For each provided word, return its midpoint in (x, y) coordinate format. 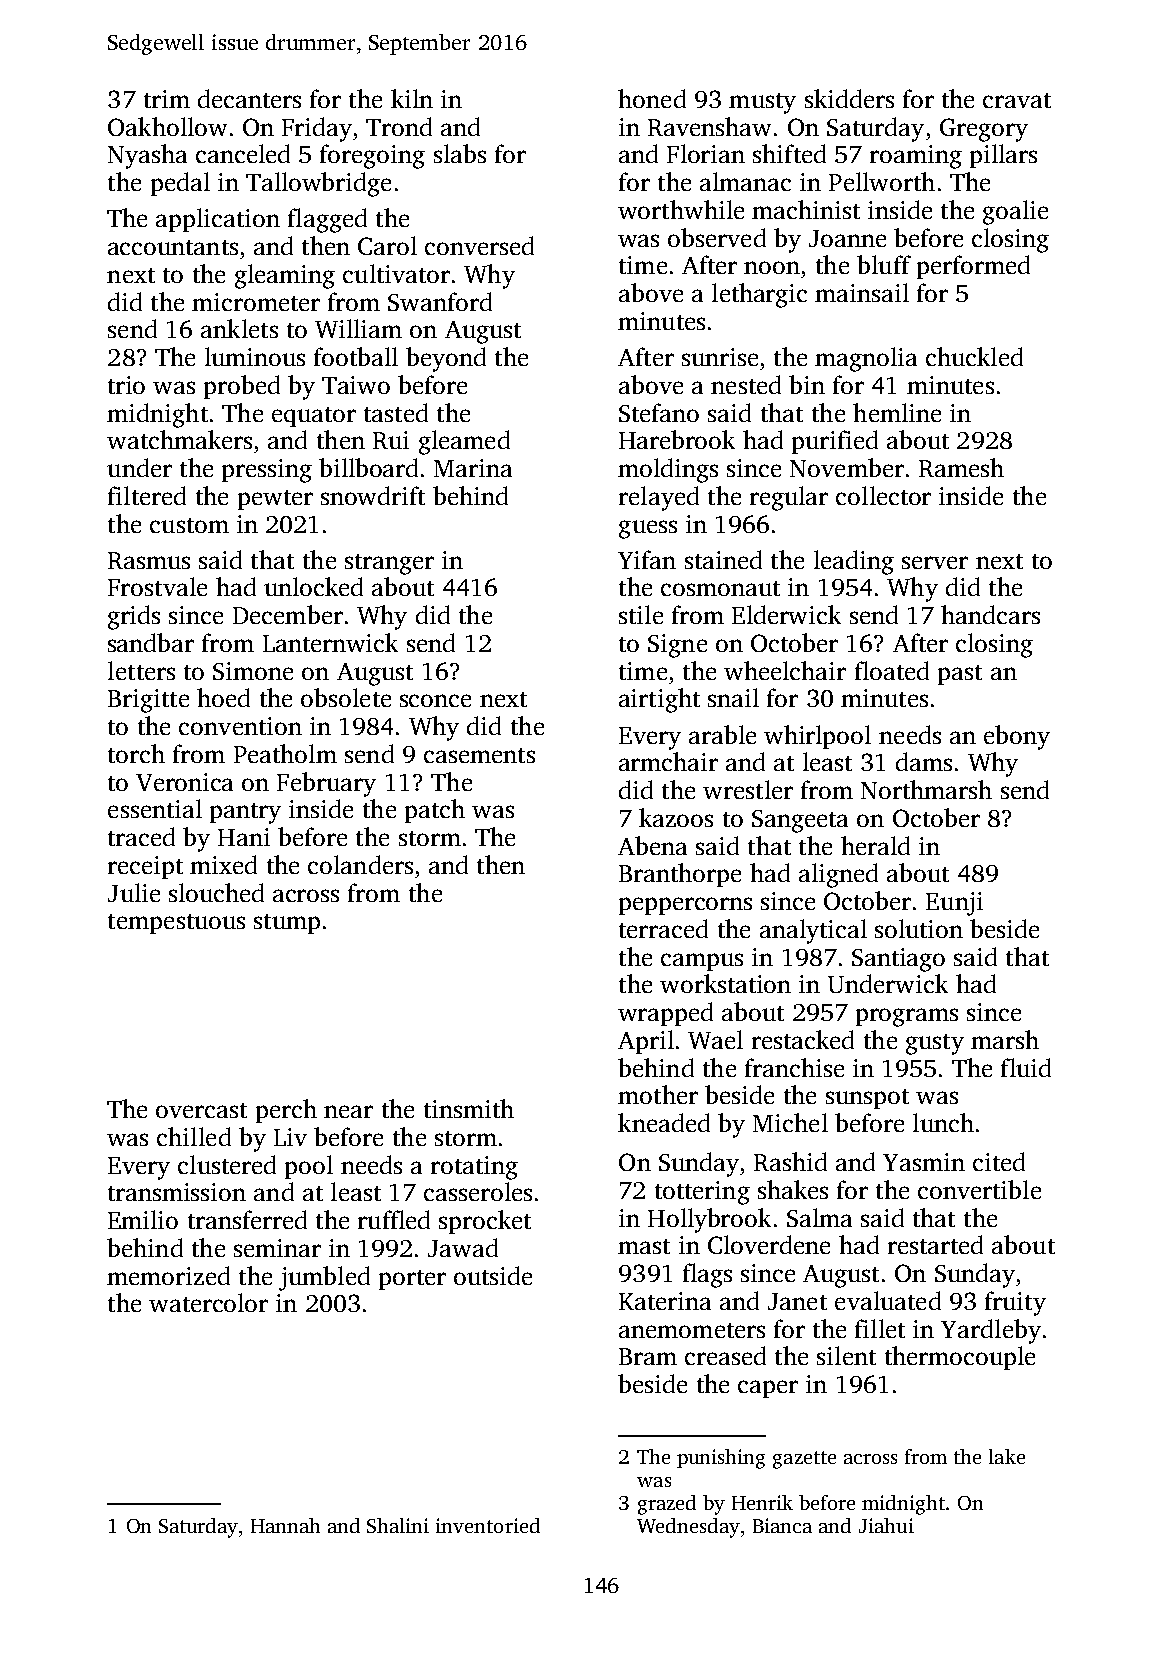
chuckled (974, 356)
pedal (180, 184)
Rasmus (149, 560)
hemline (897, 412)
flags (707, 1275)
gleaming (285, 276)
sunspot (867, 1099)
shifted (789, 153)
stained (723, 559)
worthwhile (681, 209)
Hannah (285, 1525)
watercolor (208, 1302)
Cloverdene (769, 1244)
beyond (446, 359)
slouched (216, 892)
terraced (663, 928)
